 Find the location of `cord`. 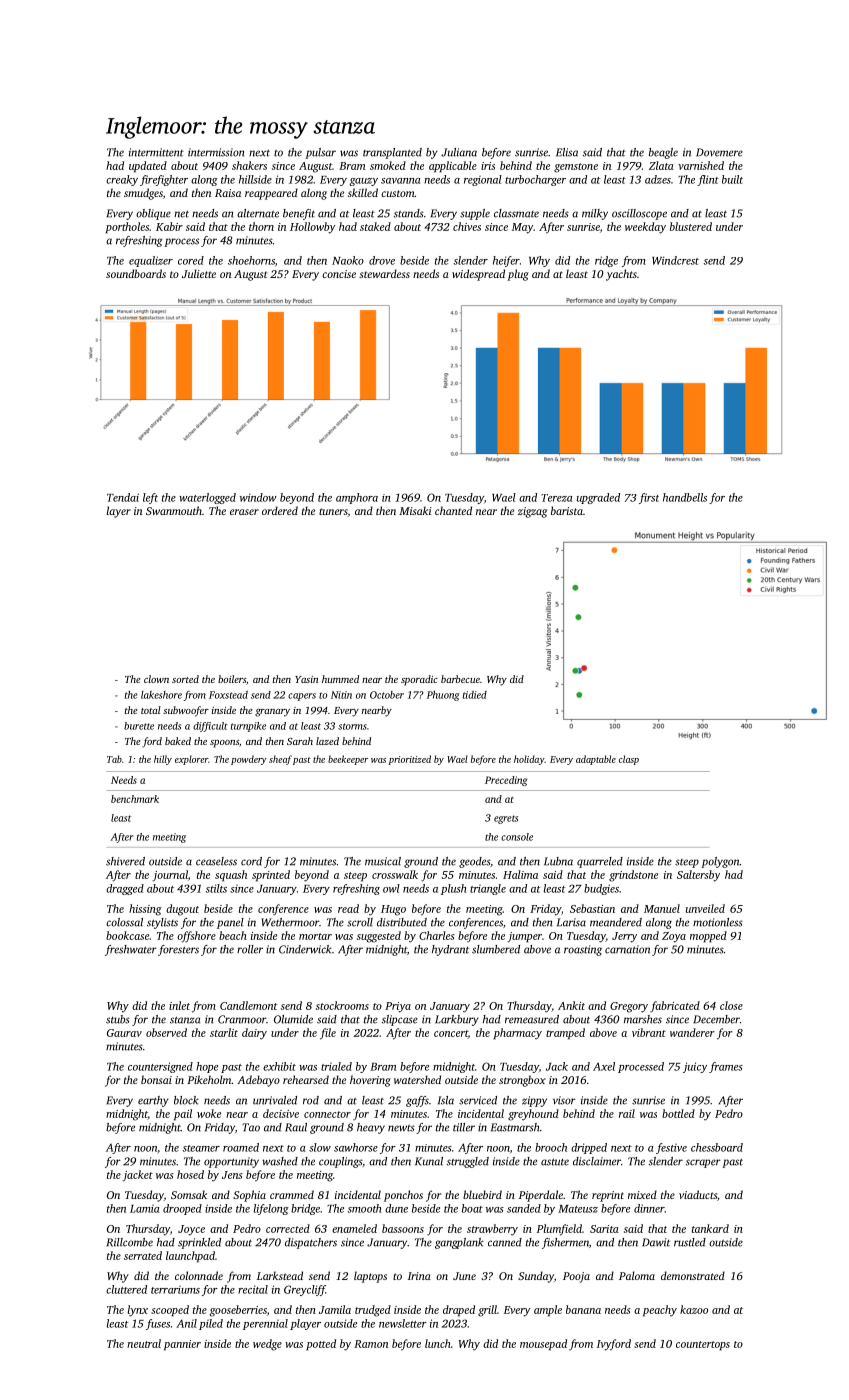

cord is located at coordinates (251, 861).
